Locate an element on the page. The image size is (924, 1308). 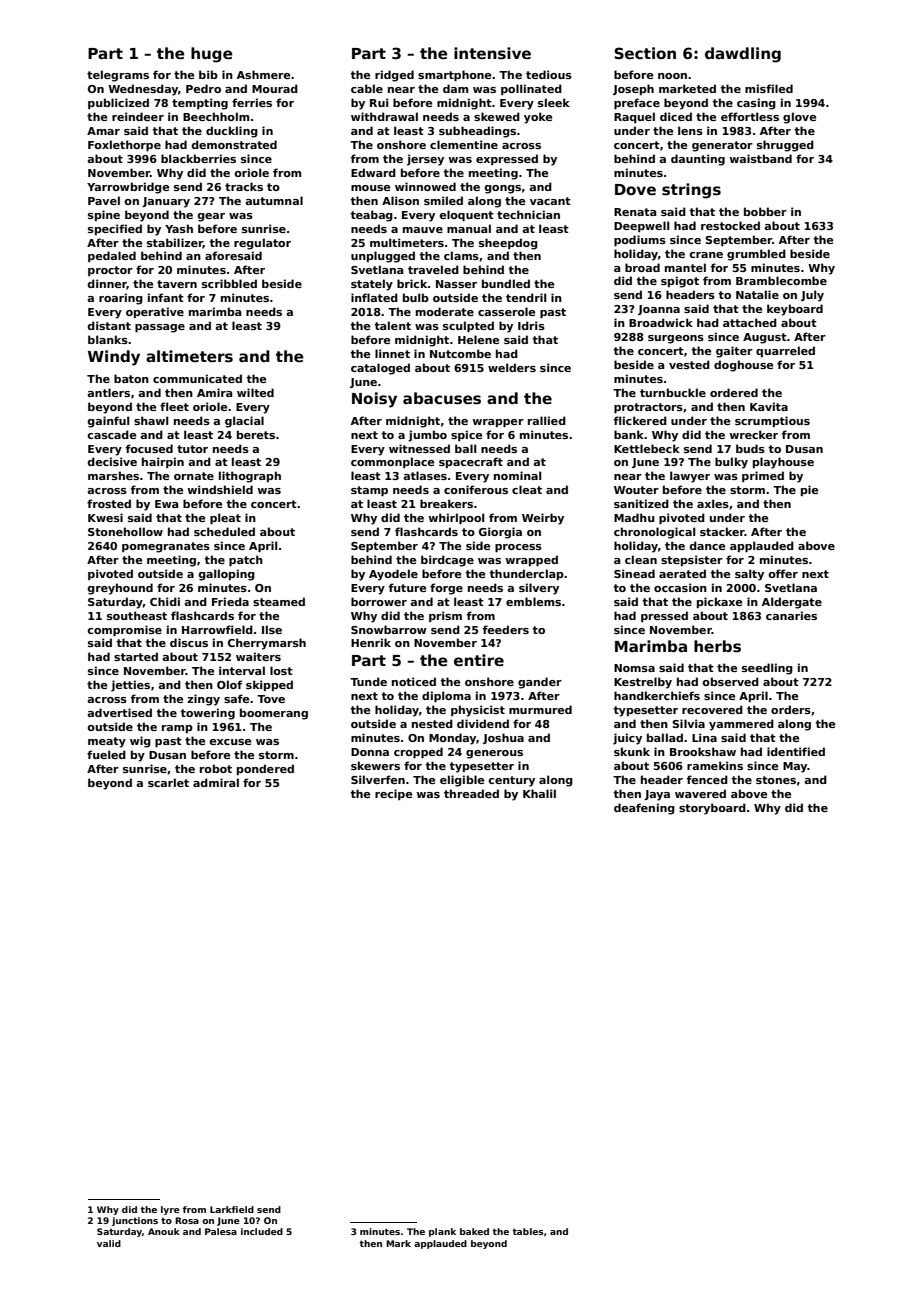
pedaled is located at coordinates (112, 256).
